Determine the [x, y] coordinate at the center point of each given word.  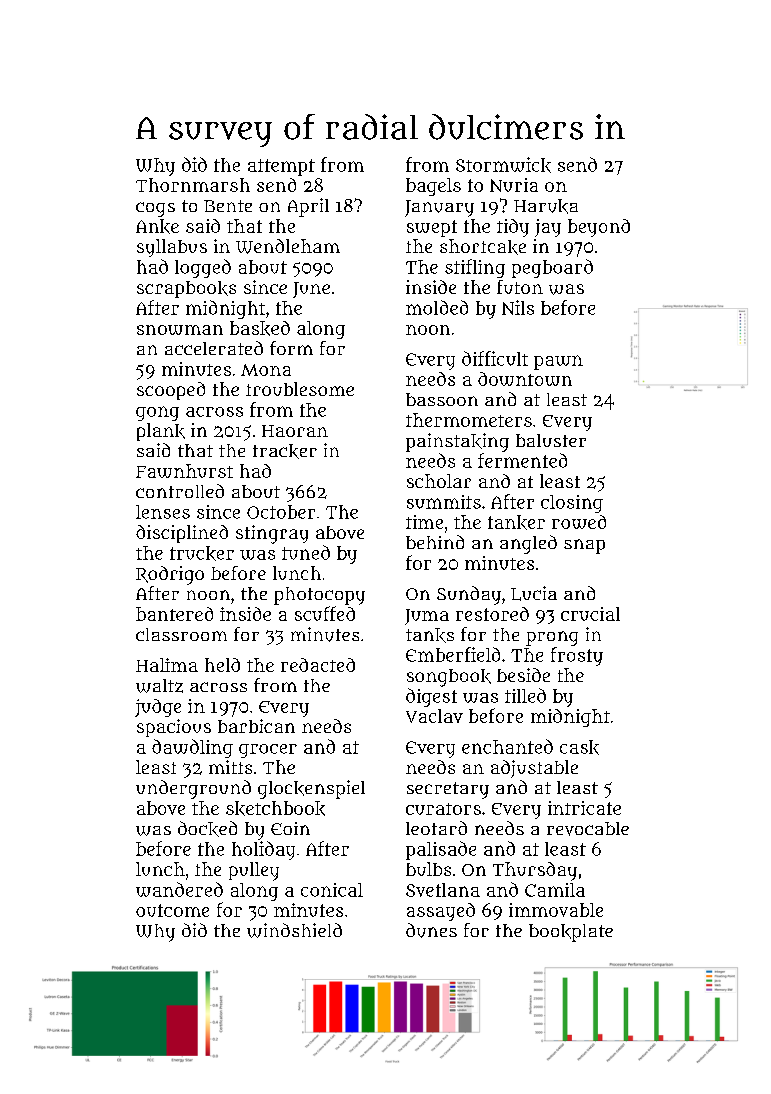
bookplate [571, 933]
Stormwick [503, 165]
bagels [433, 187]
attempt [281, 167]
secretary [448, 790]
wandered [179, 889]
